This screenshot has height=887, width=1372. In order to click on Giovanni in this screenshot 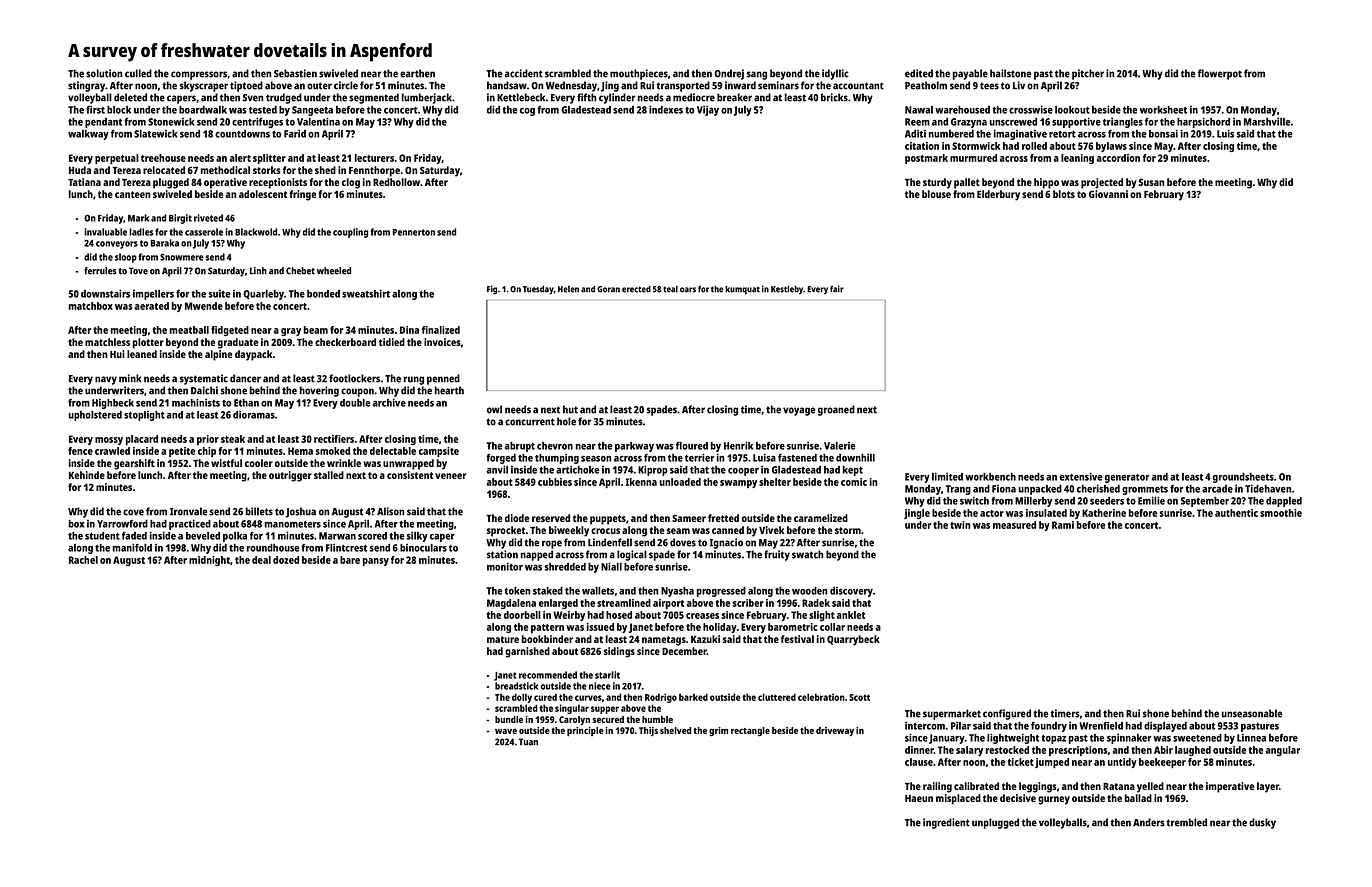, I will do `click(1108, 194)`.
